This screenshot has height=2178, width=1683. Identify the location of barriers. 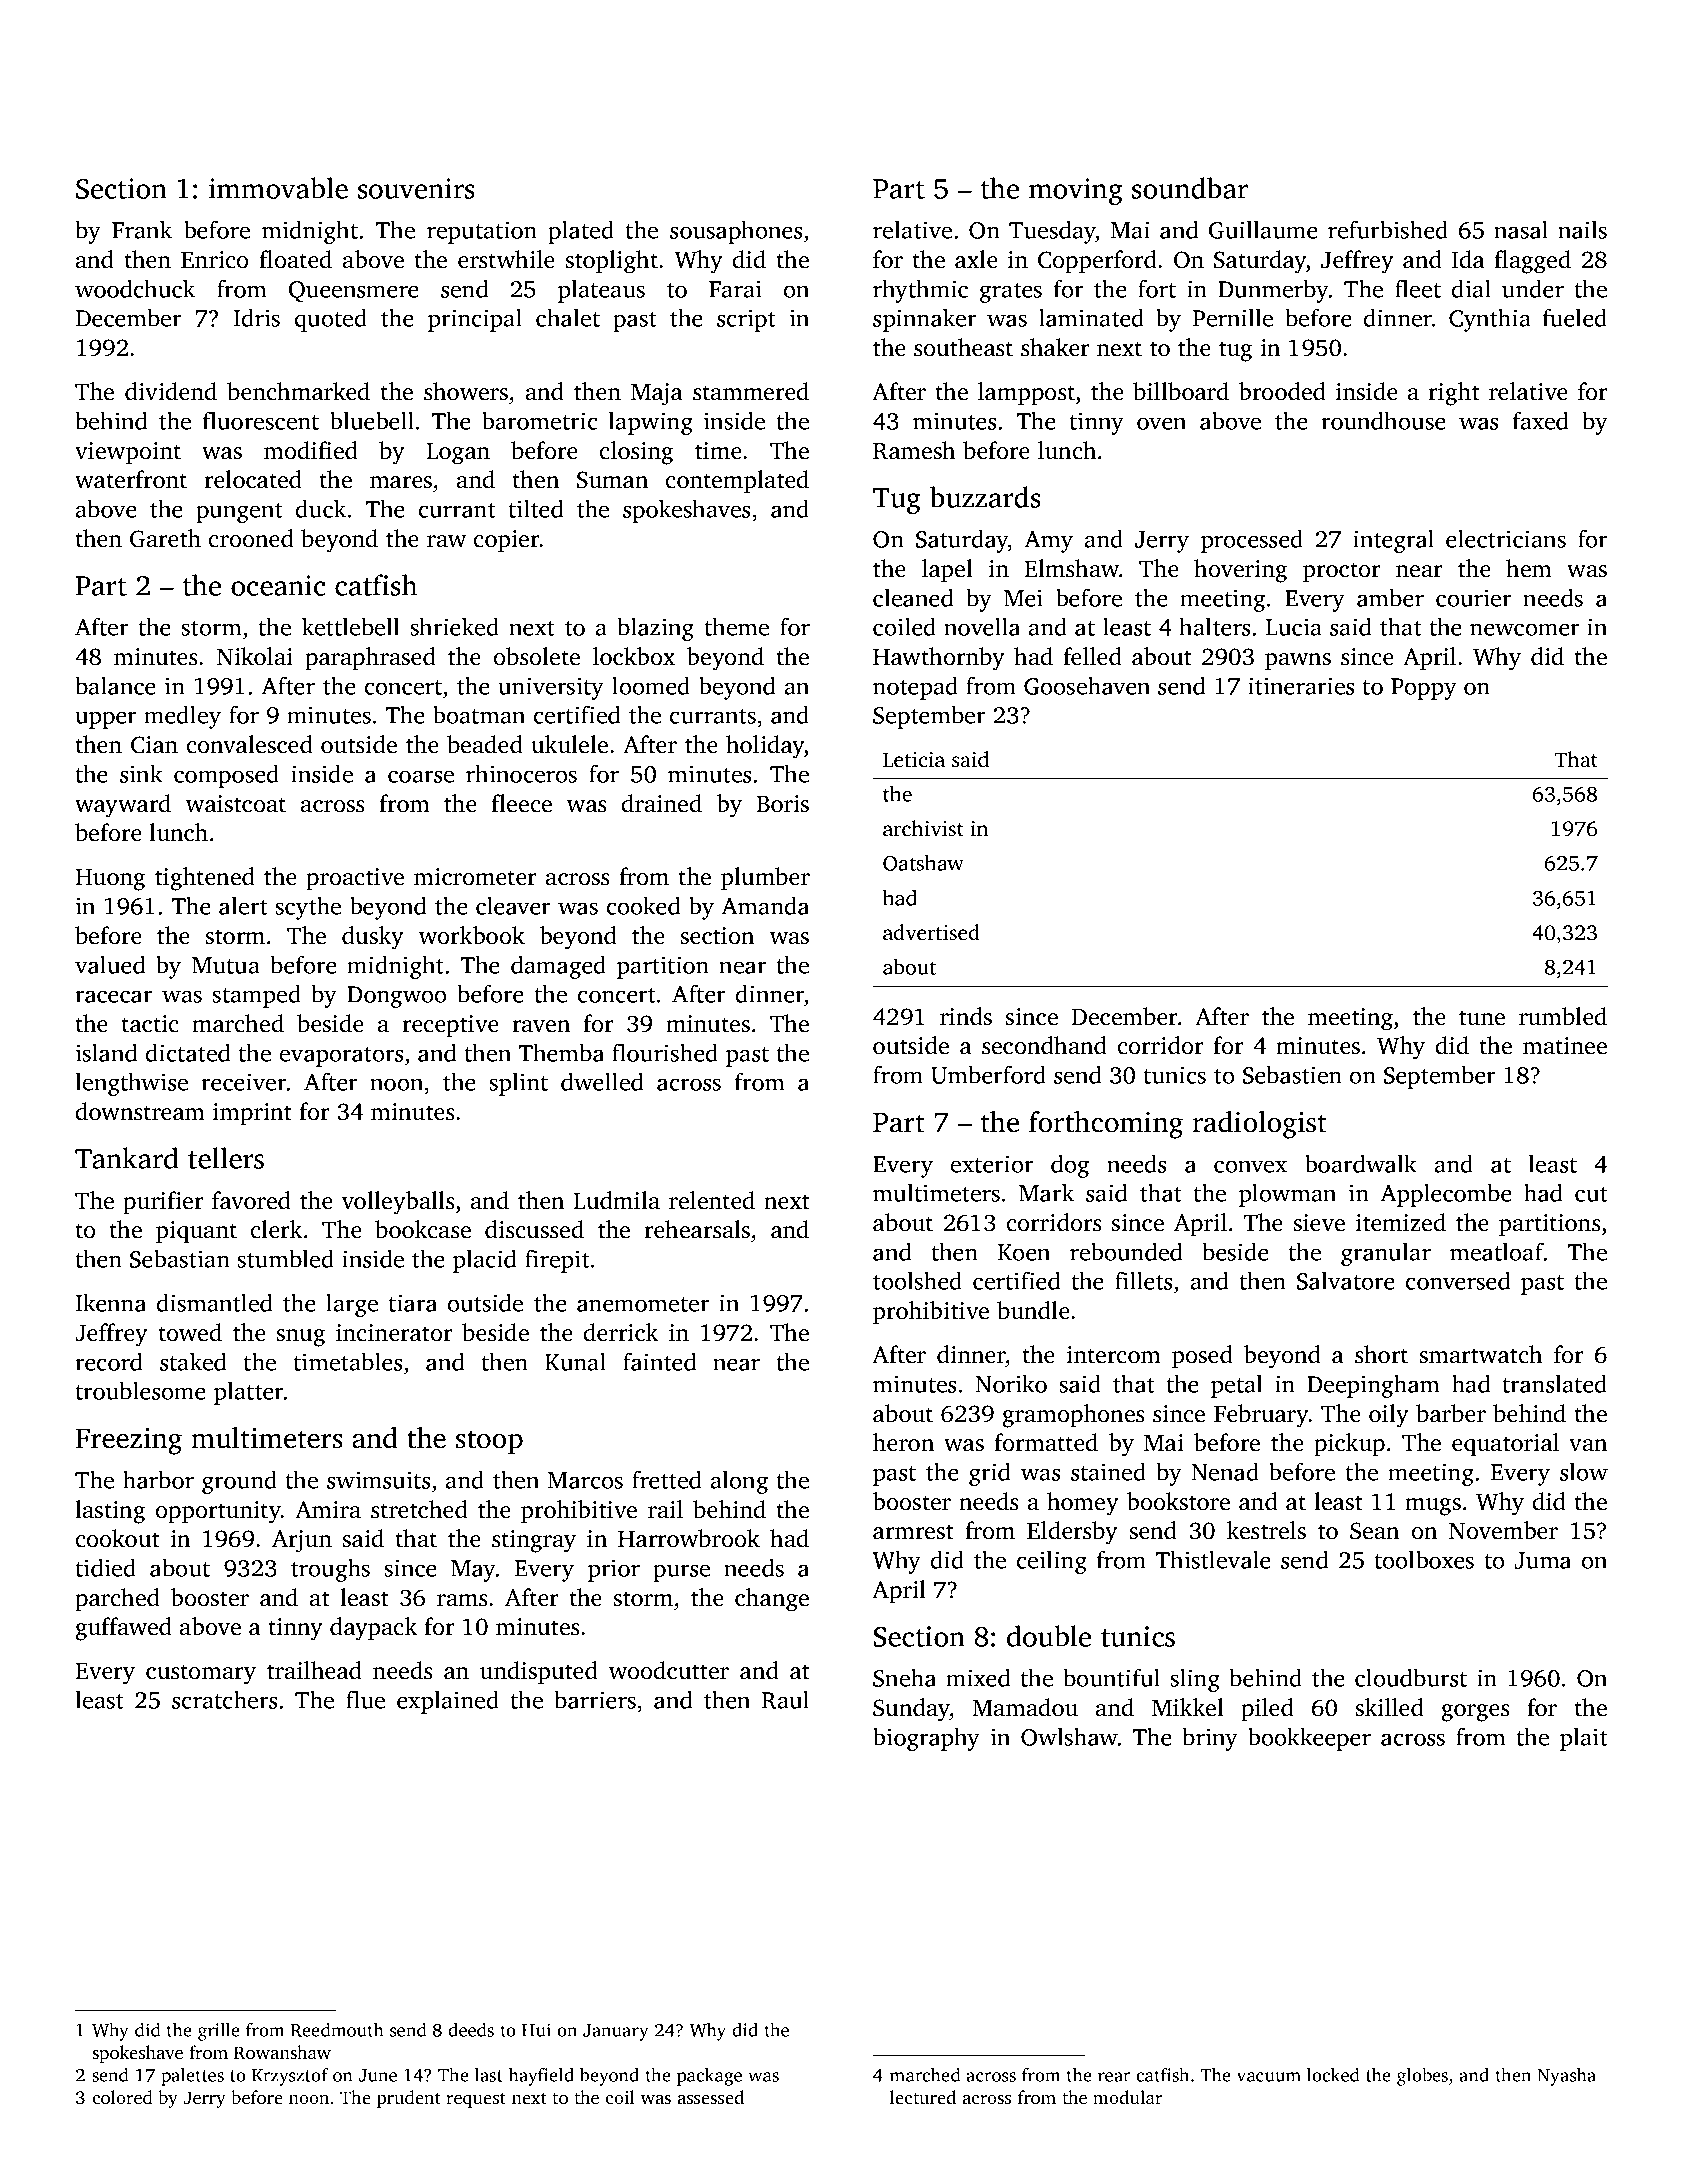
(595, 1700).
